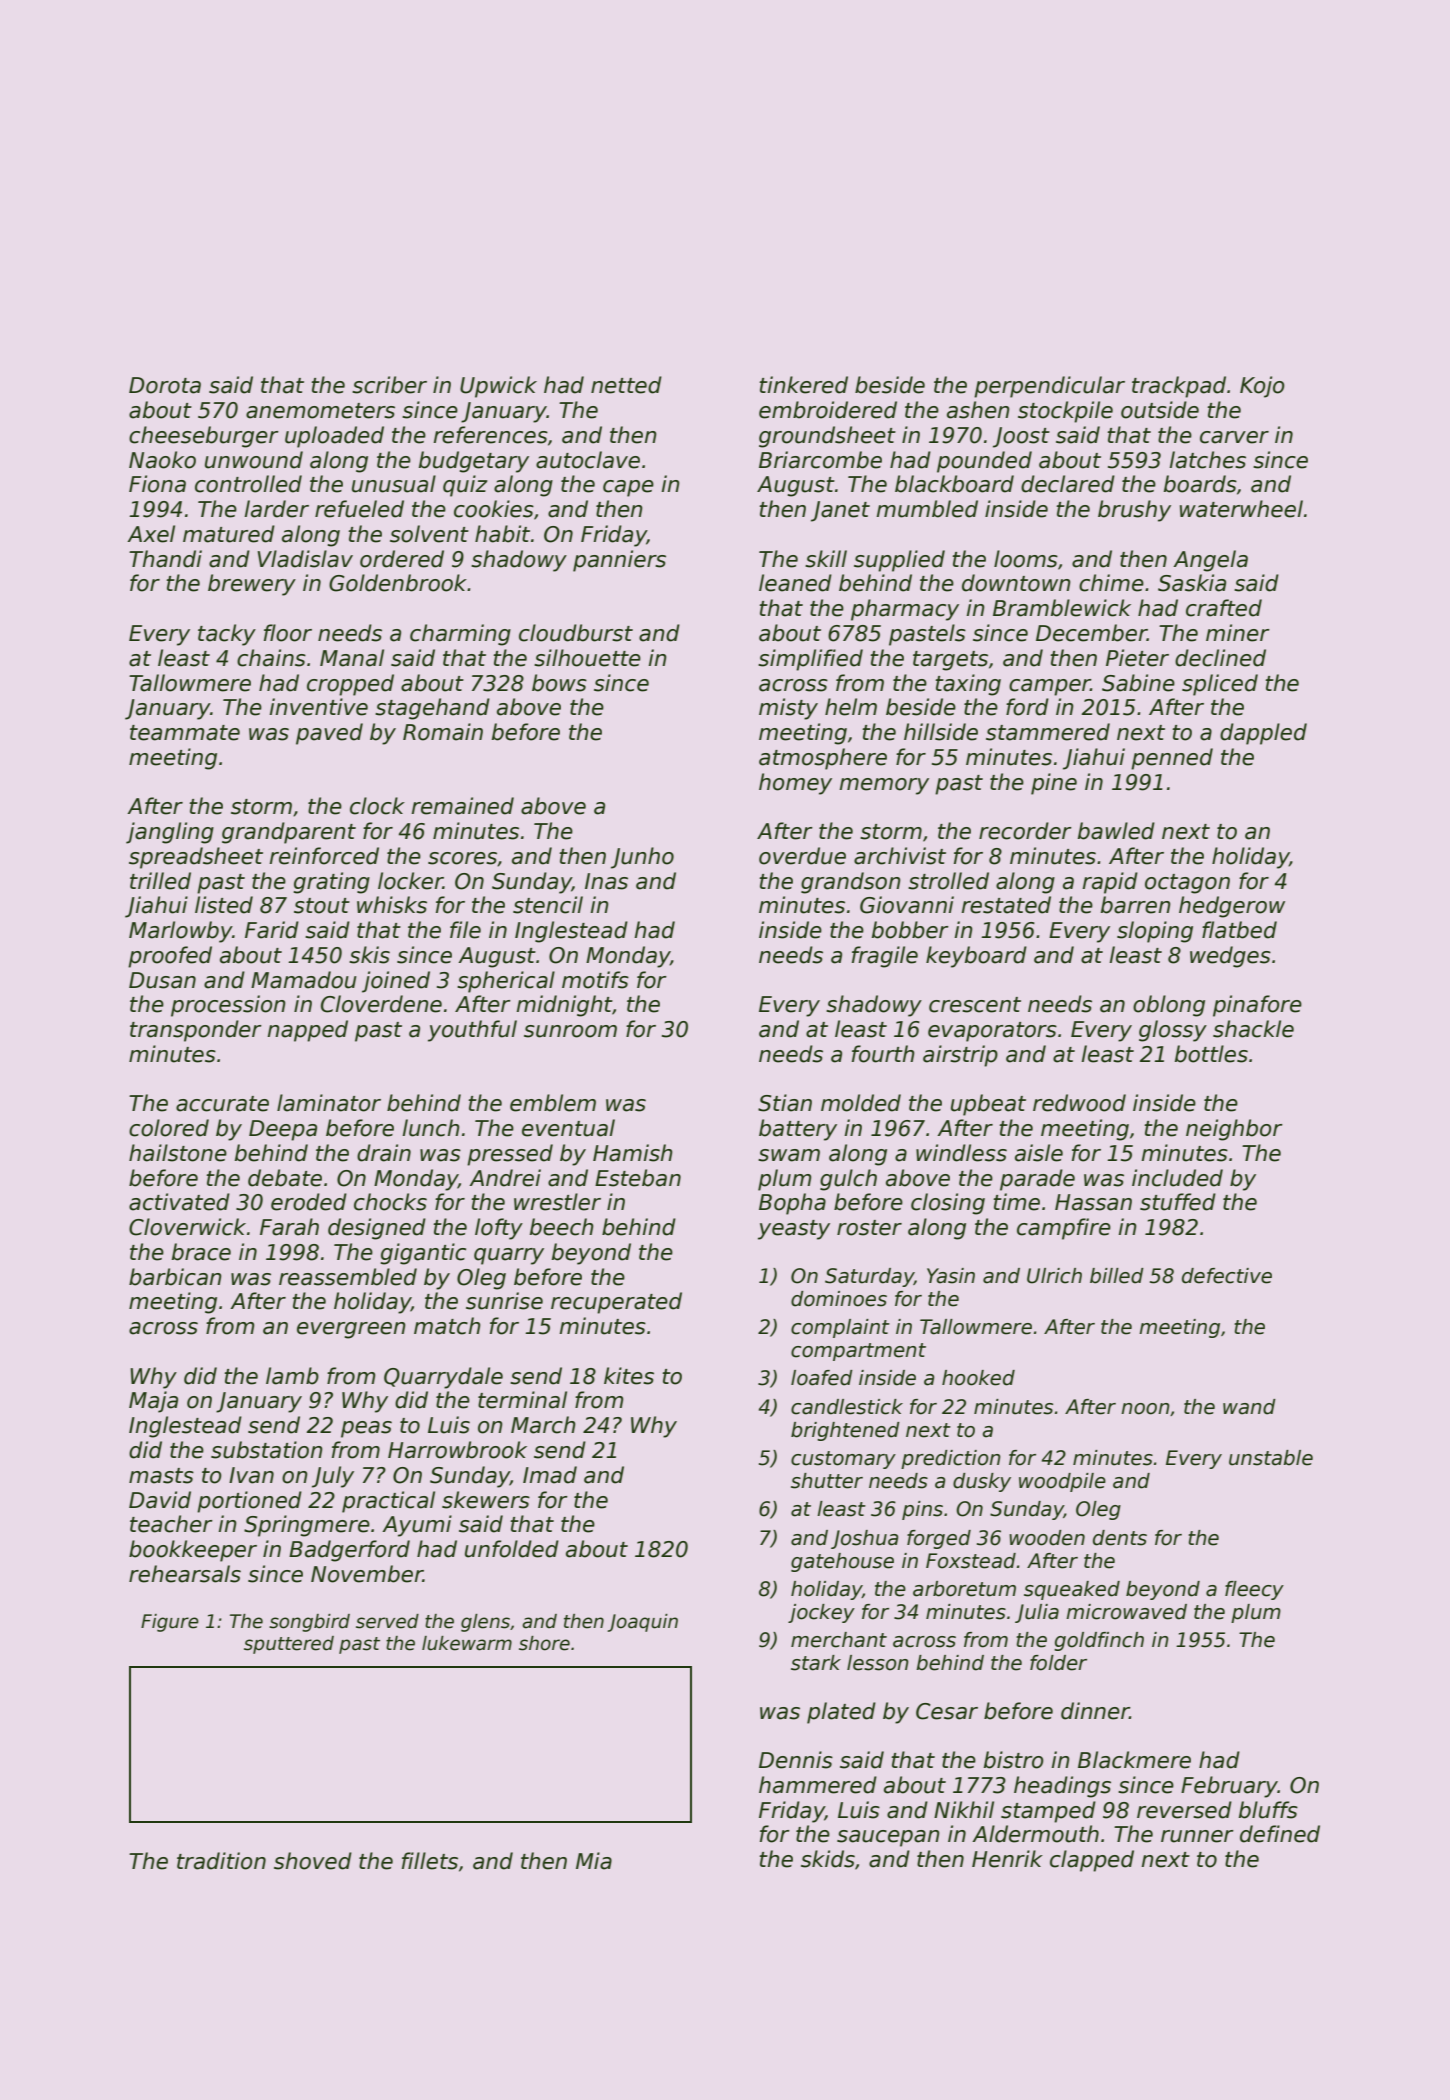  Describe the element at coordinates (187, 1227) in the screenshot. I see `Cloverwick` at that location.
